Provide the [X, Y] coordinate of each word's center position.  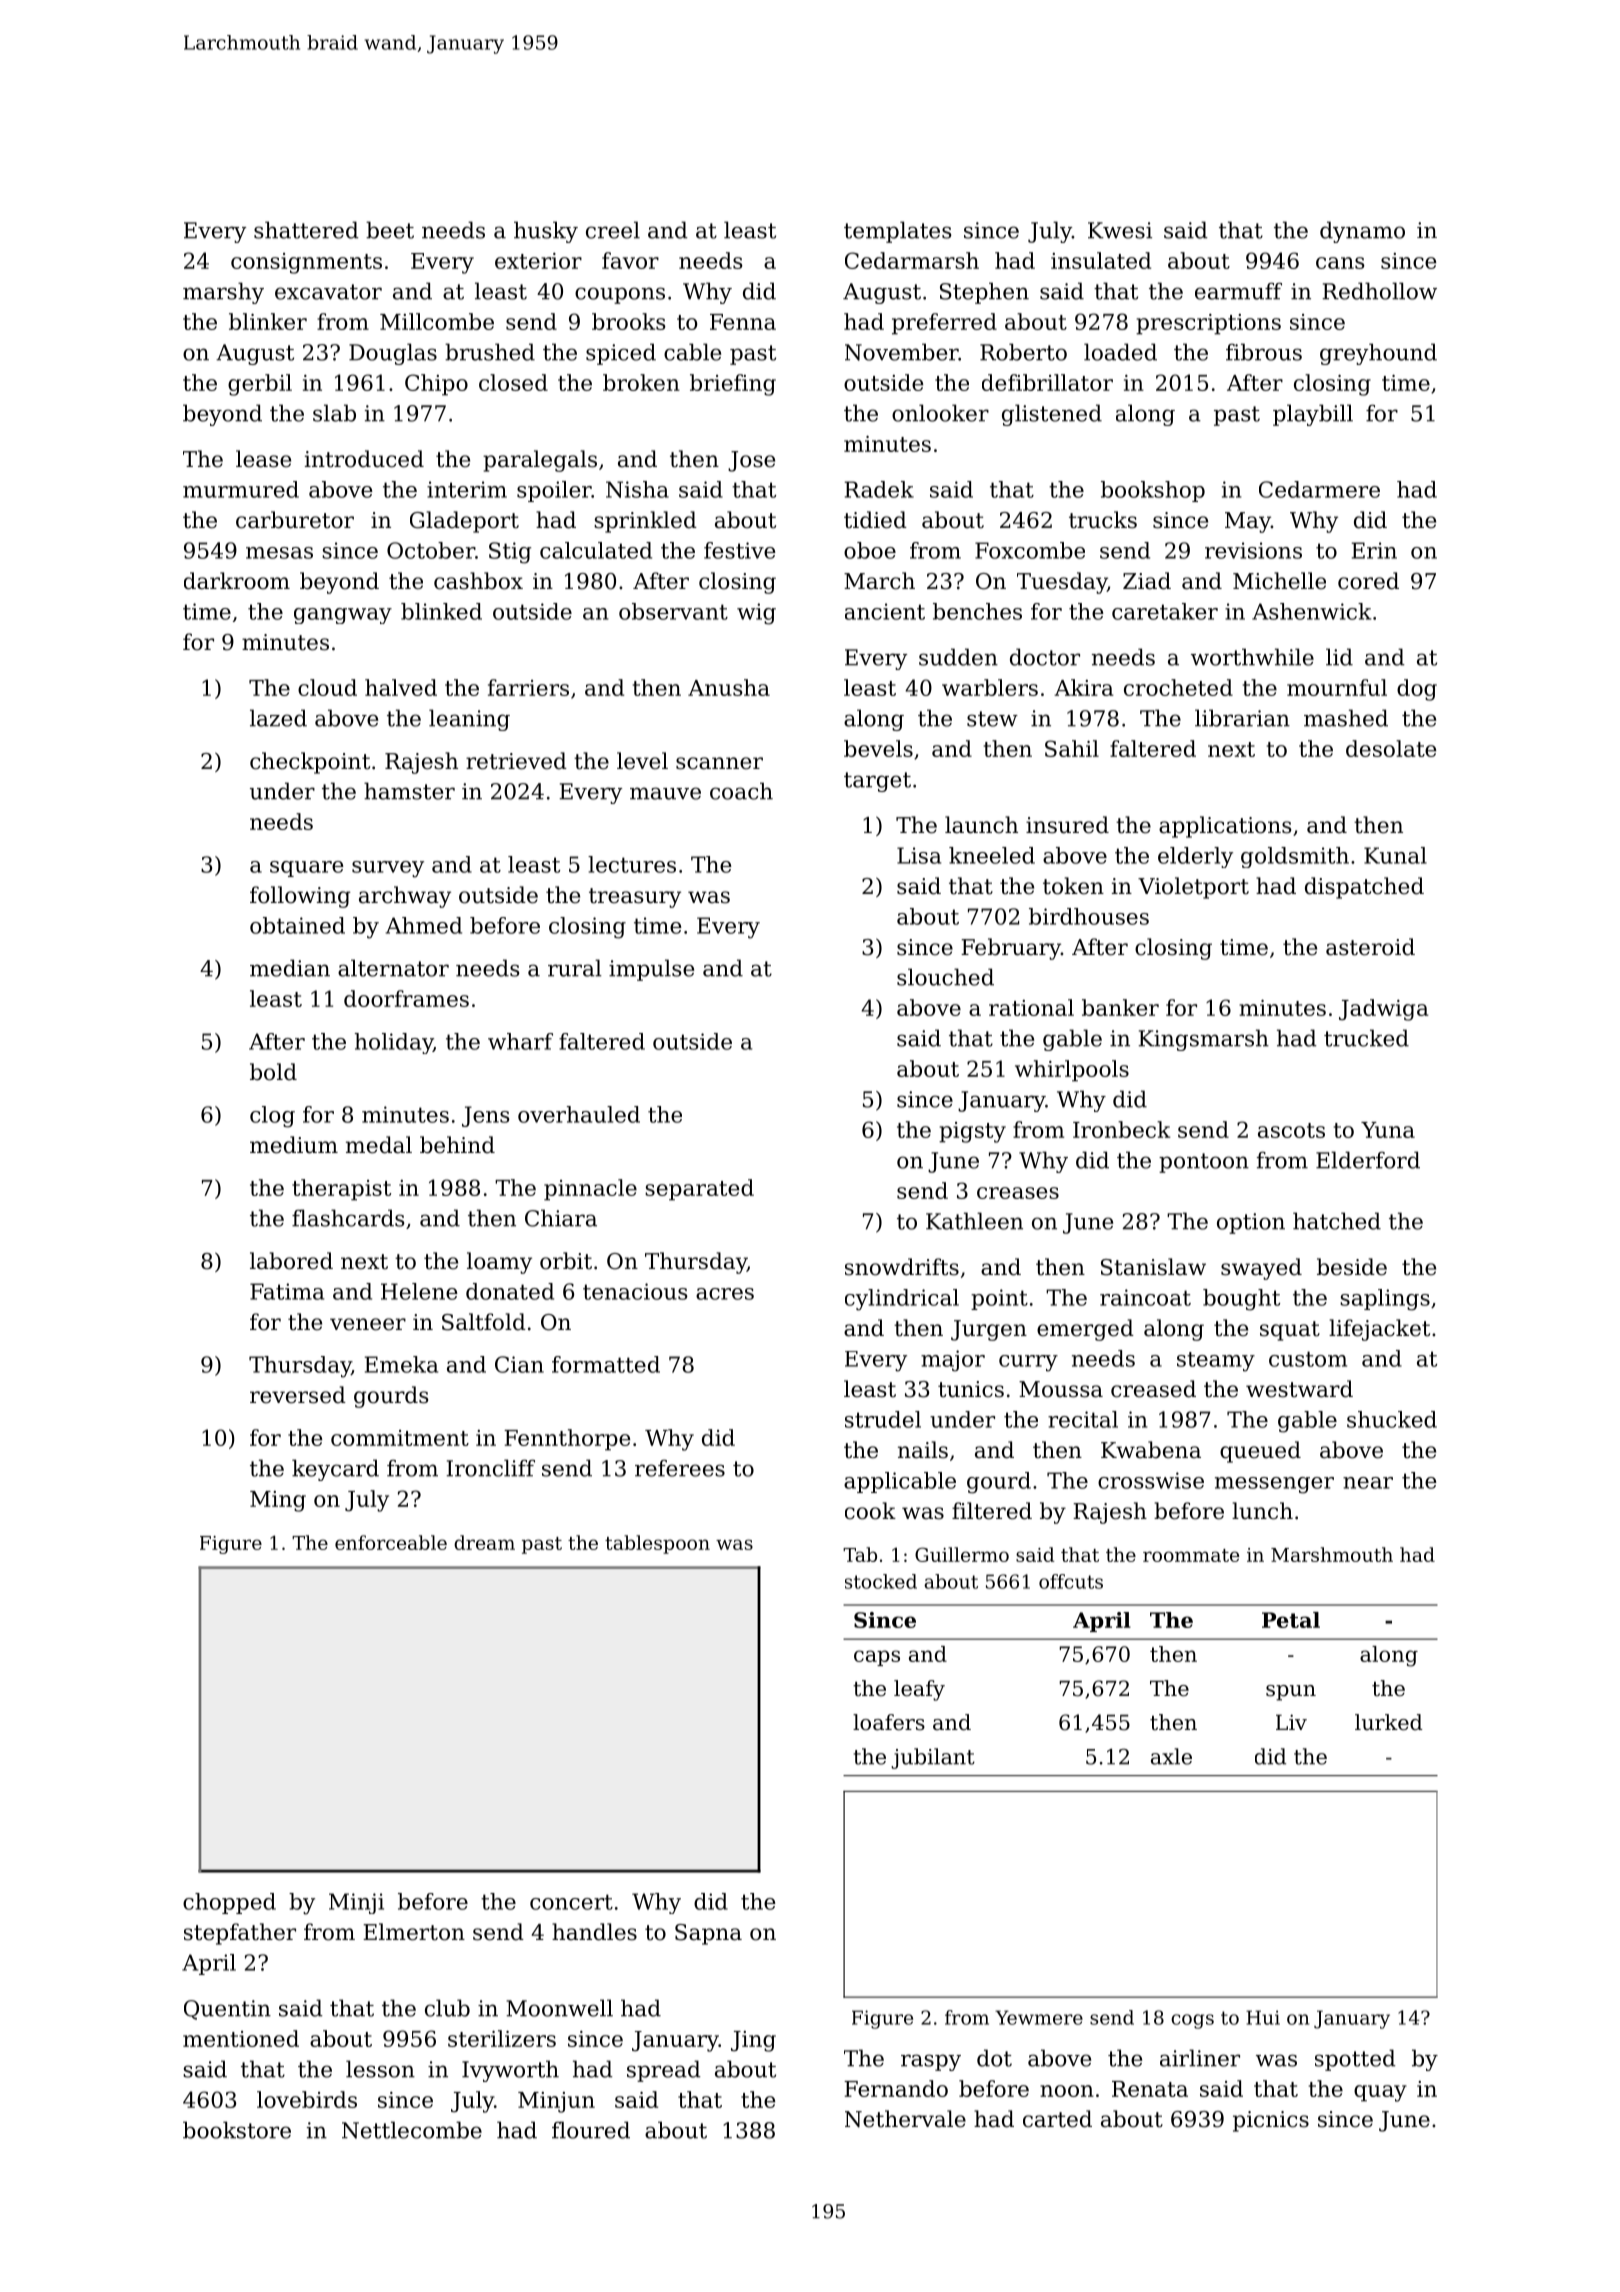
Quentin [227, 2010]
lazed [278, 718]
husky [546, 232]
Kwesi [1120, 230]
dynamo [1362, 232]
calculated [596, 550]
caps [877, 1658]
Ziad [1147, 581]
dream [484, 1542]
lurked [1389, 1722]
